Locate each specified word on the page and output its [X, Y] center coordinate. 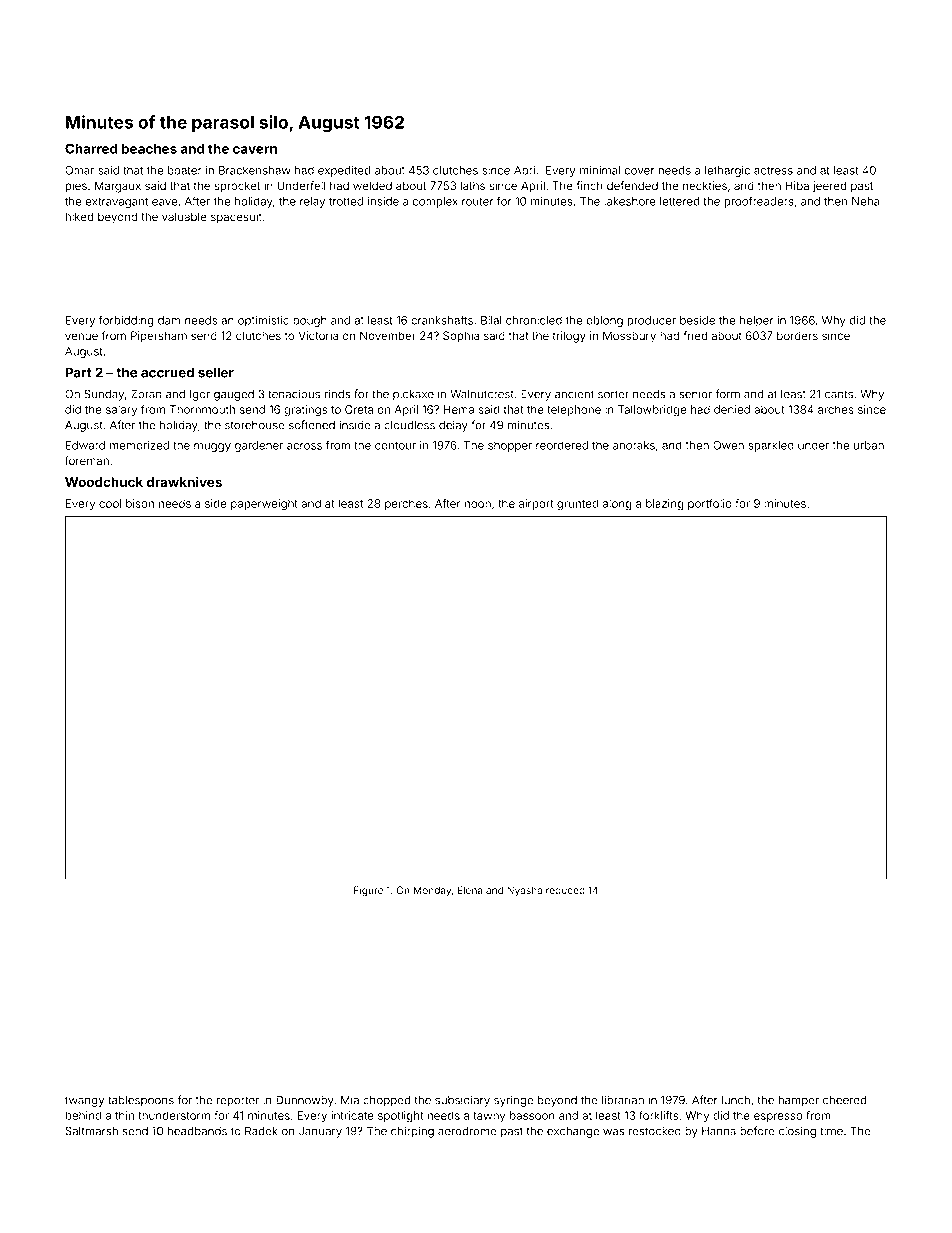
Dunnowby [305, 1101]
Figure [368, 891]
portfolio [710, 504]
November [388, 335]
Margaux [118, 187]
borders [797, 335]
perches [406, 504]
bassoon [532, 1115]
